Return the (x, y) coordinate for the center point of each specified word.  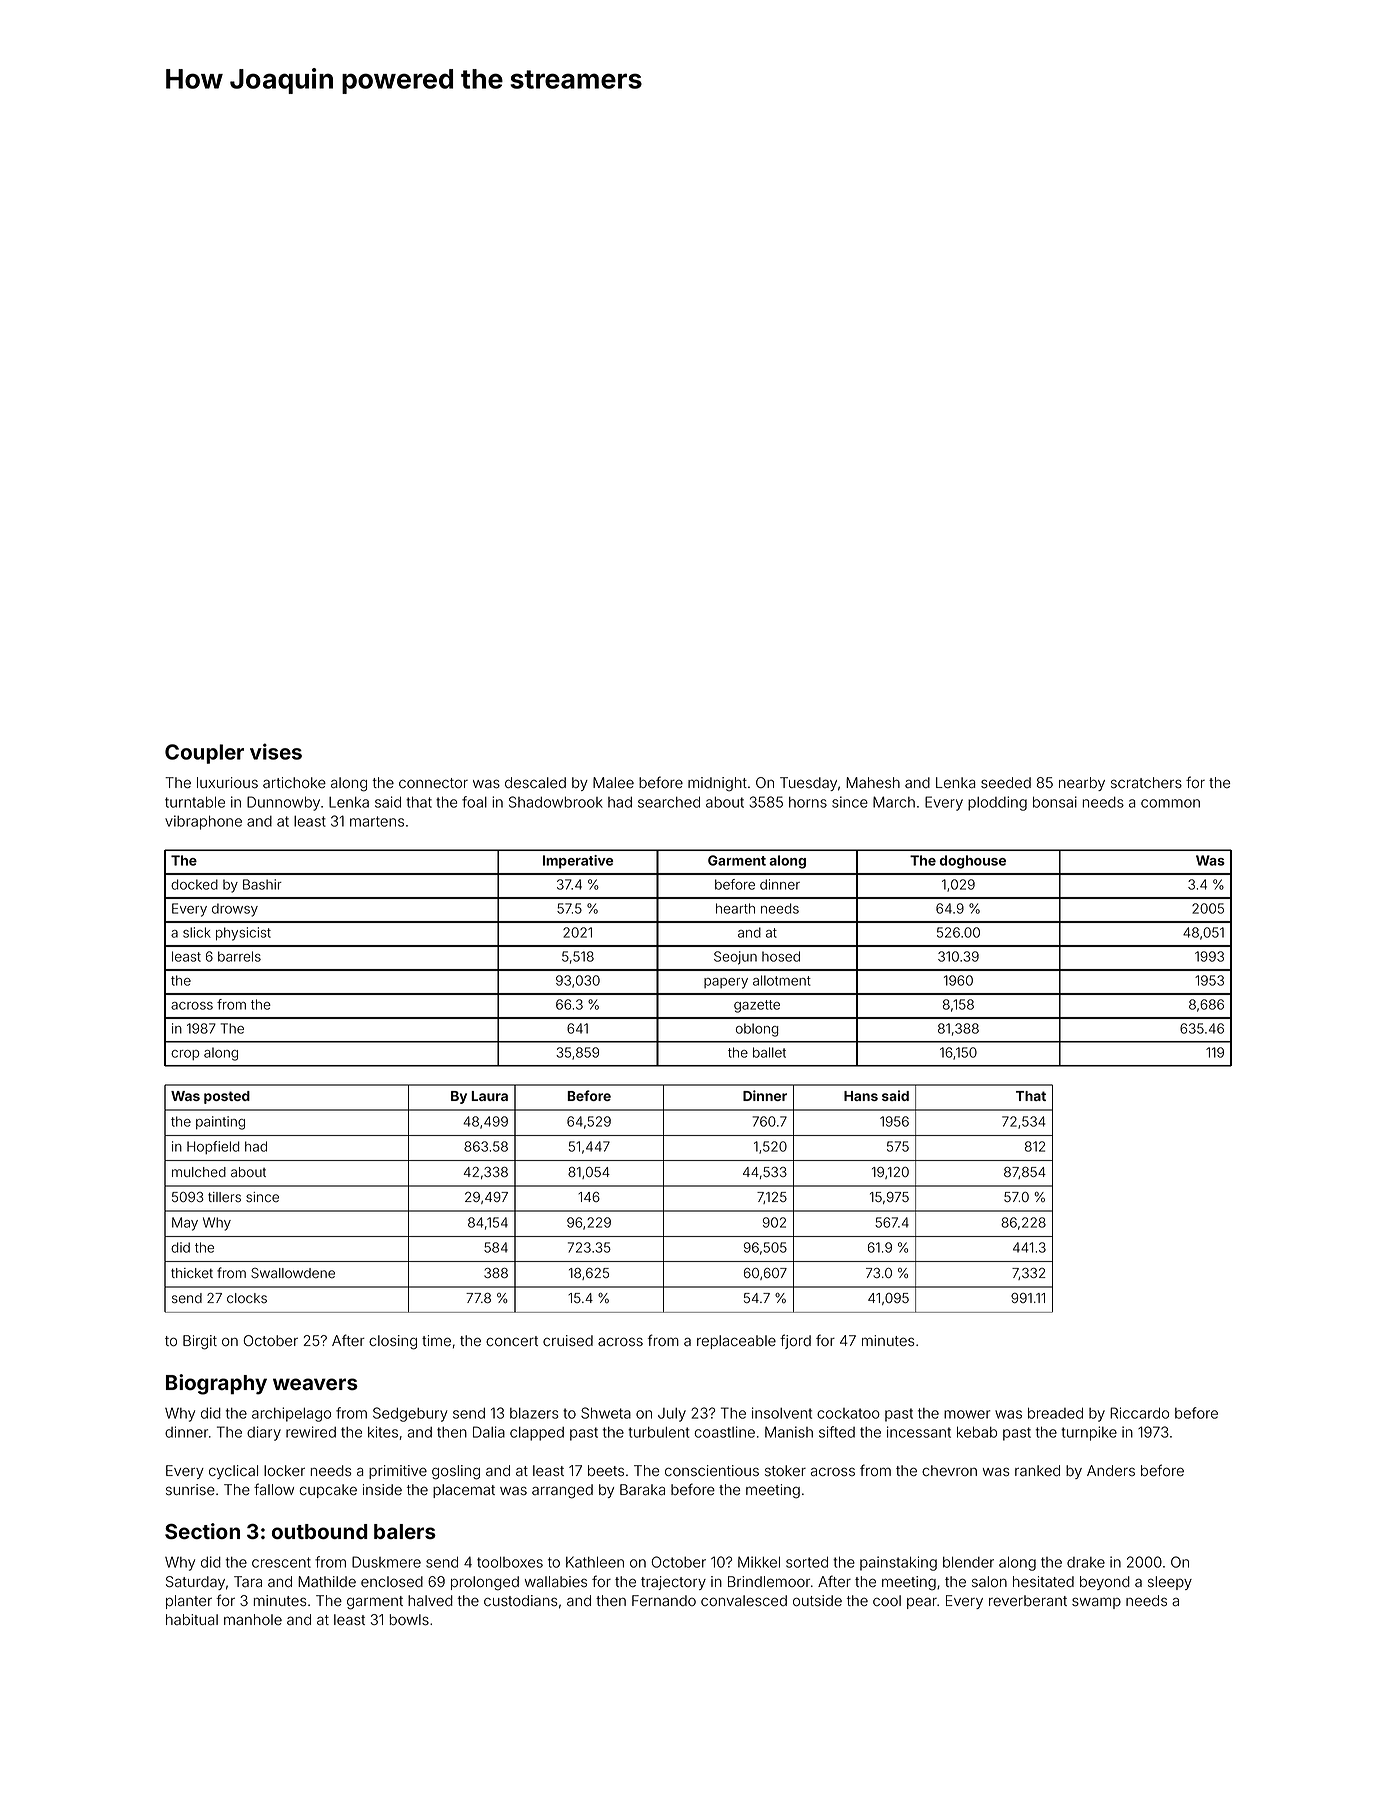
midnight (717, 784)
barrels (239, 956)
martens (377, 821)
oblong (757, 1030)
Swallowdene (293, 1273)
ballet (769, 1052)
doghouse (973, 862)
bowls (409, 1620)
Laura (489, 1096)
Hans (861, 1096)
